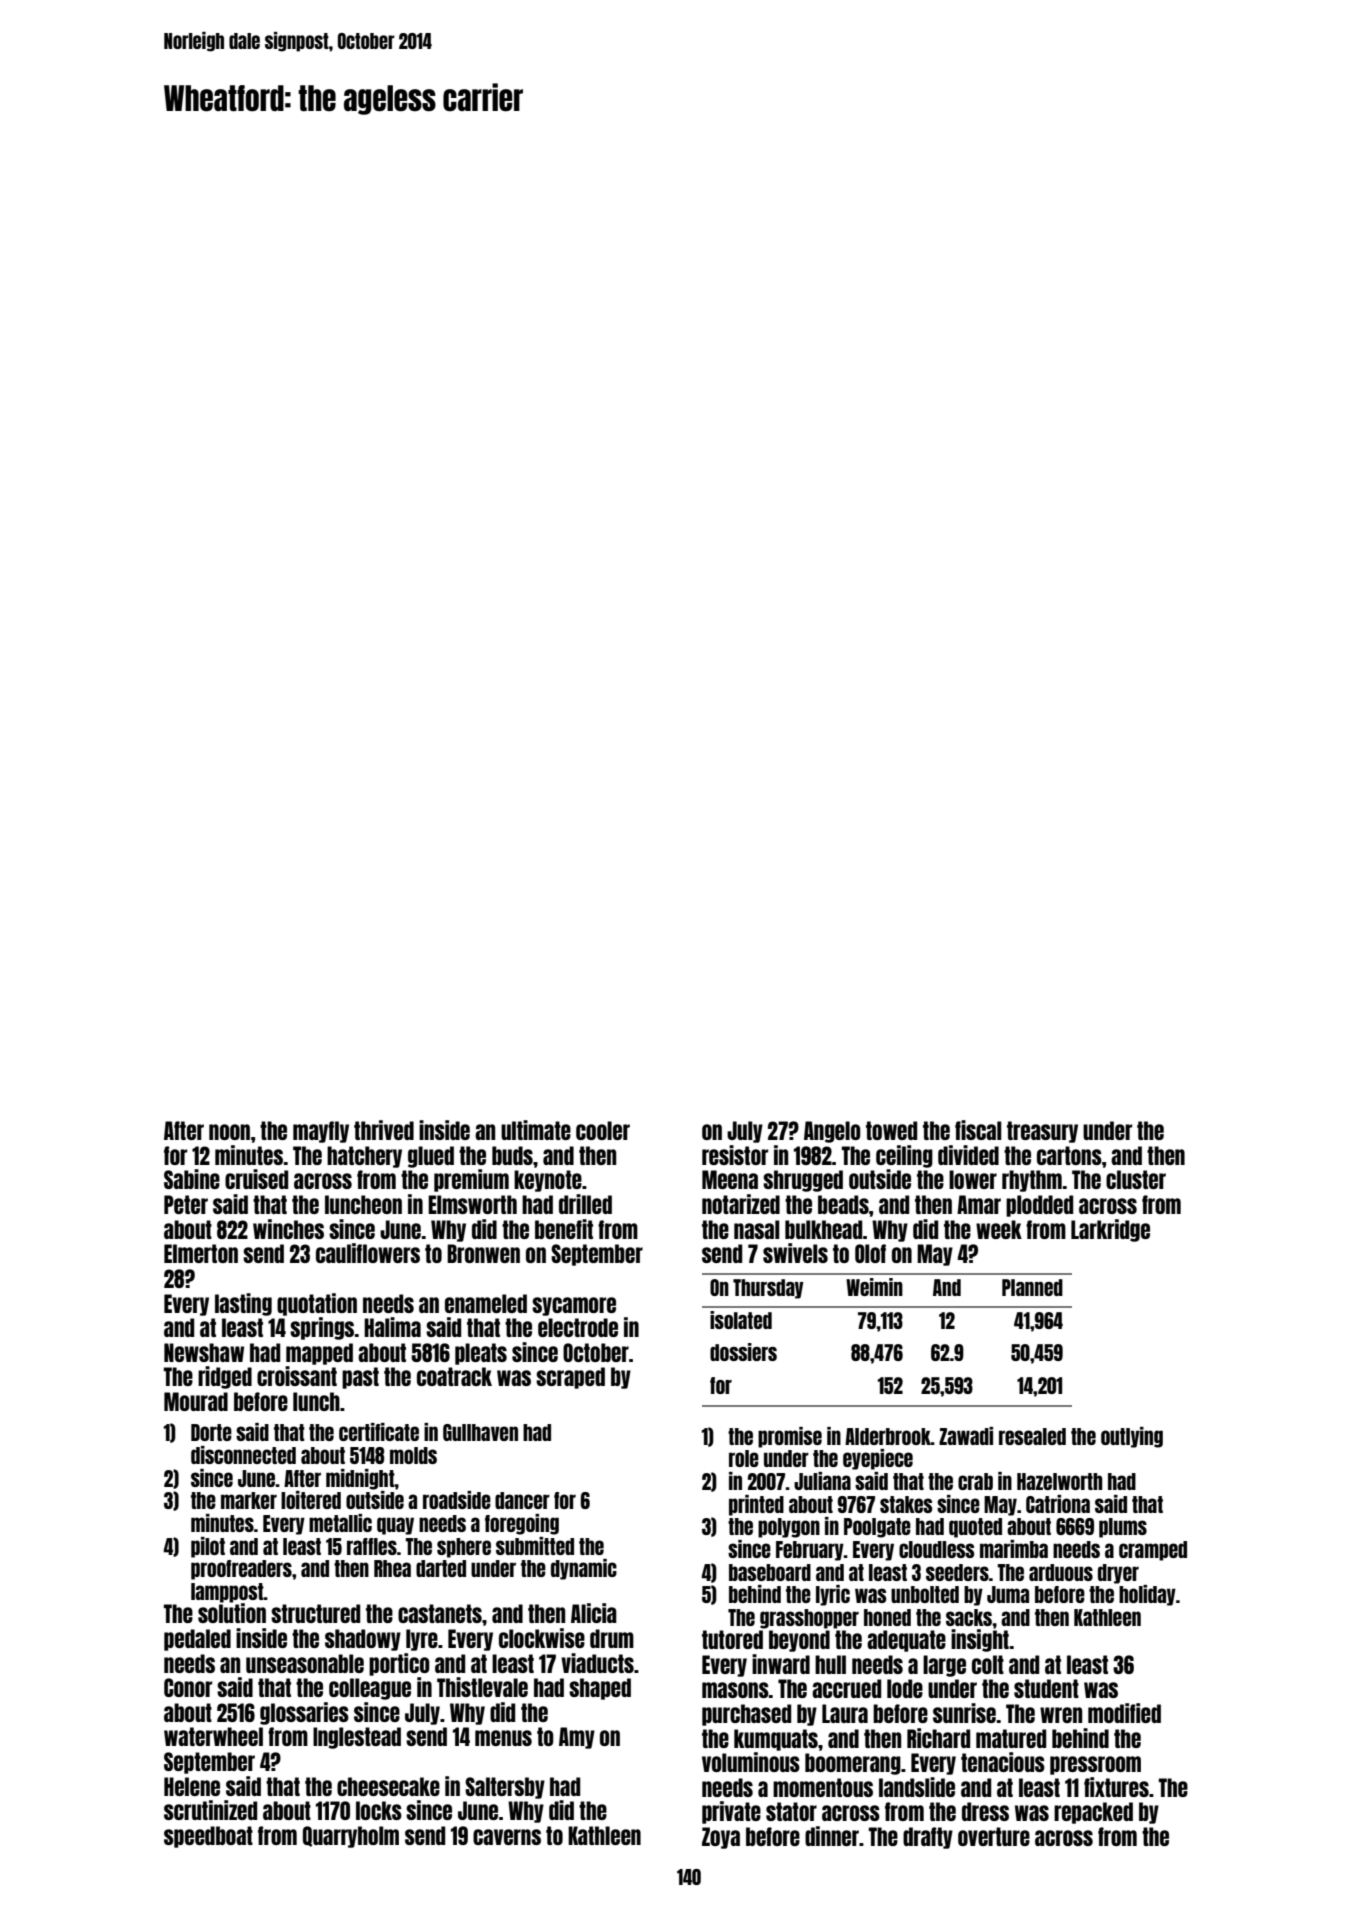 The image size is (1354, 1916). I want to click on springs, so click(322, 1328).
